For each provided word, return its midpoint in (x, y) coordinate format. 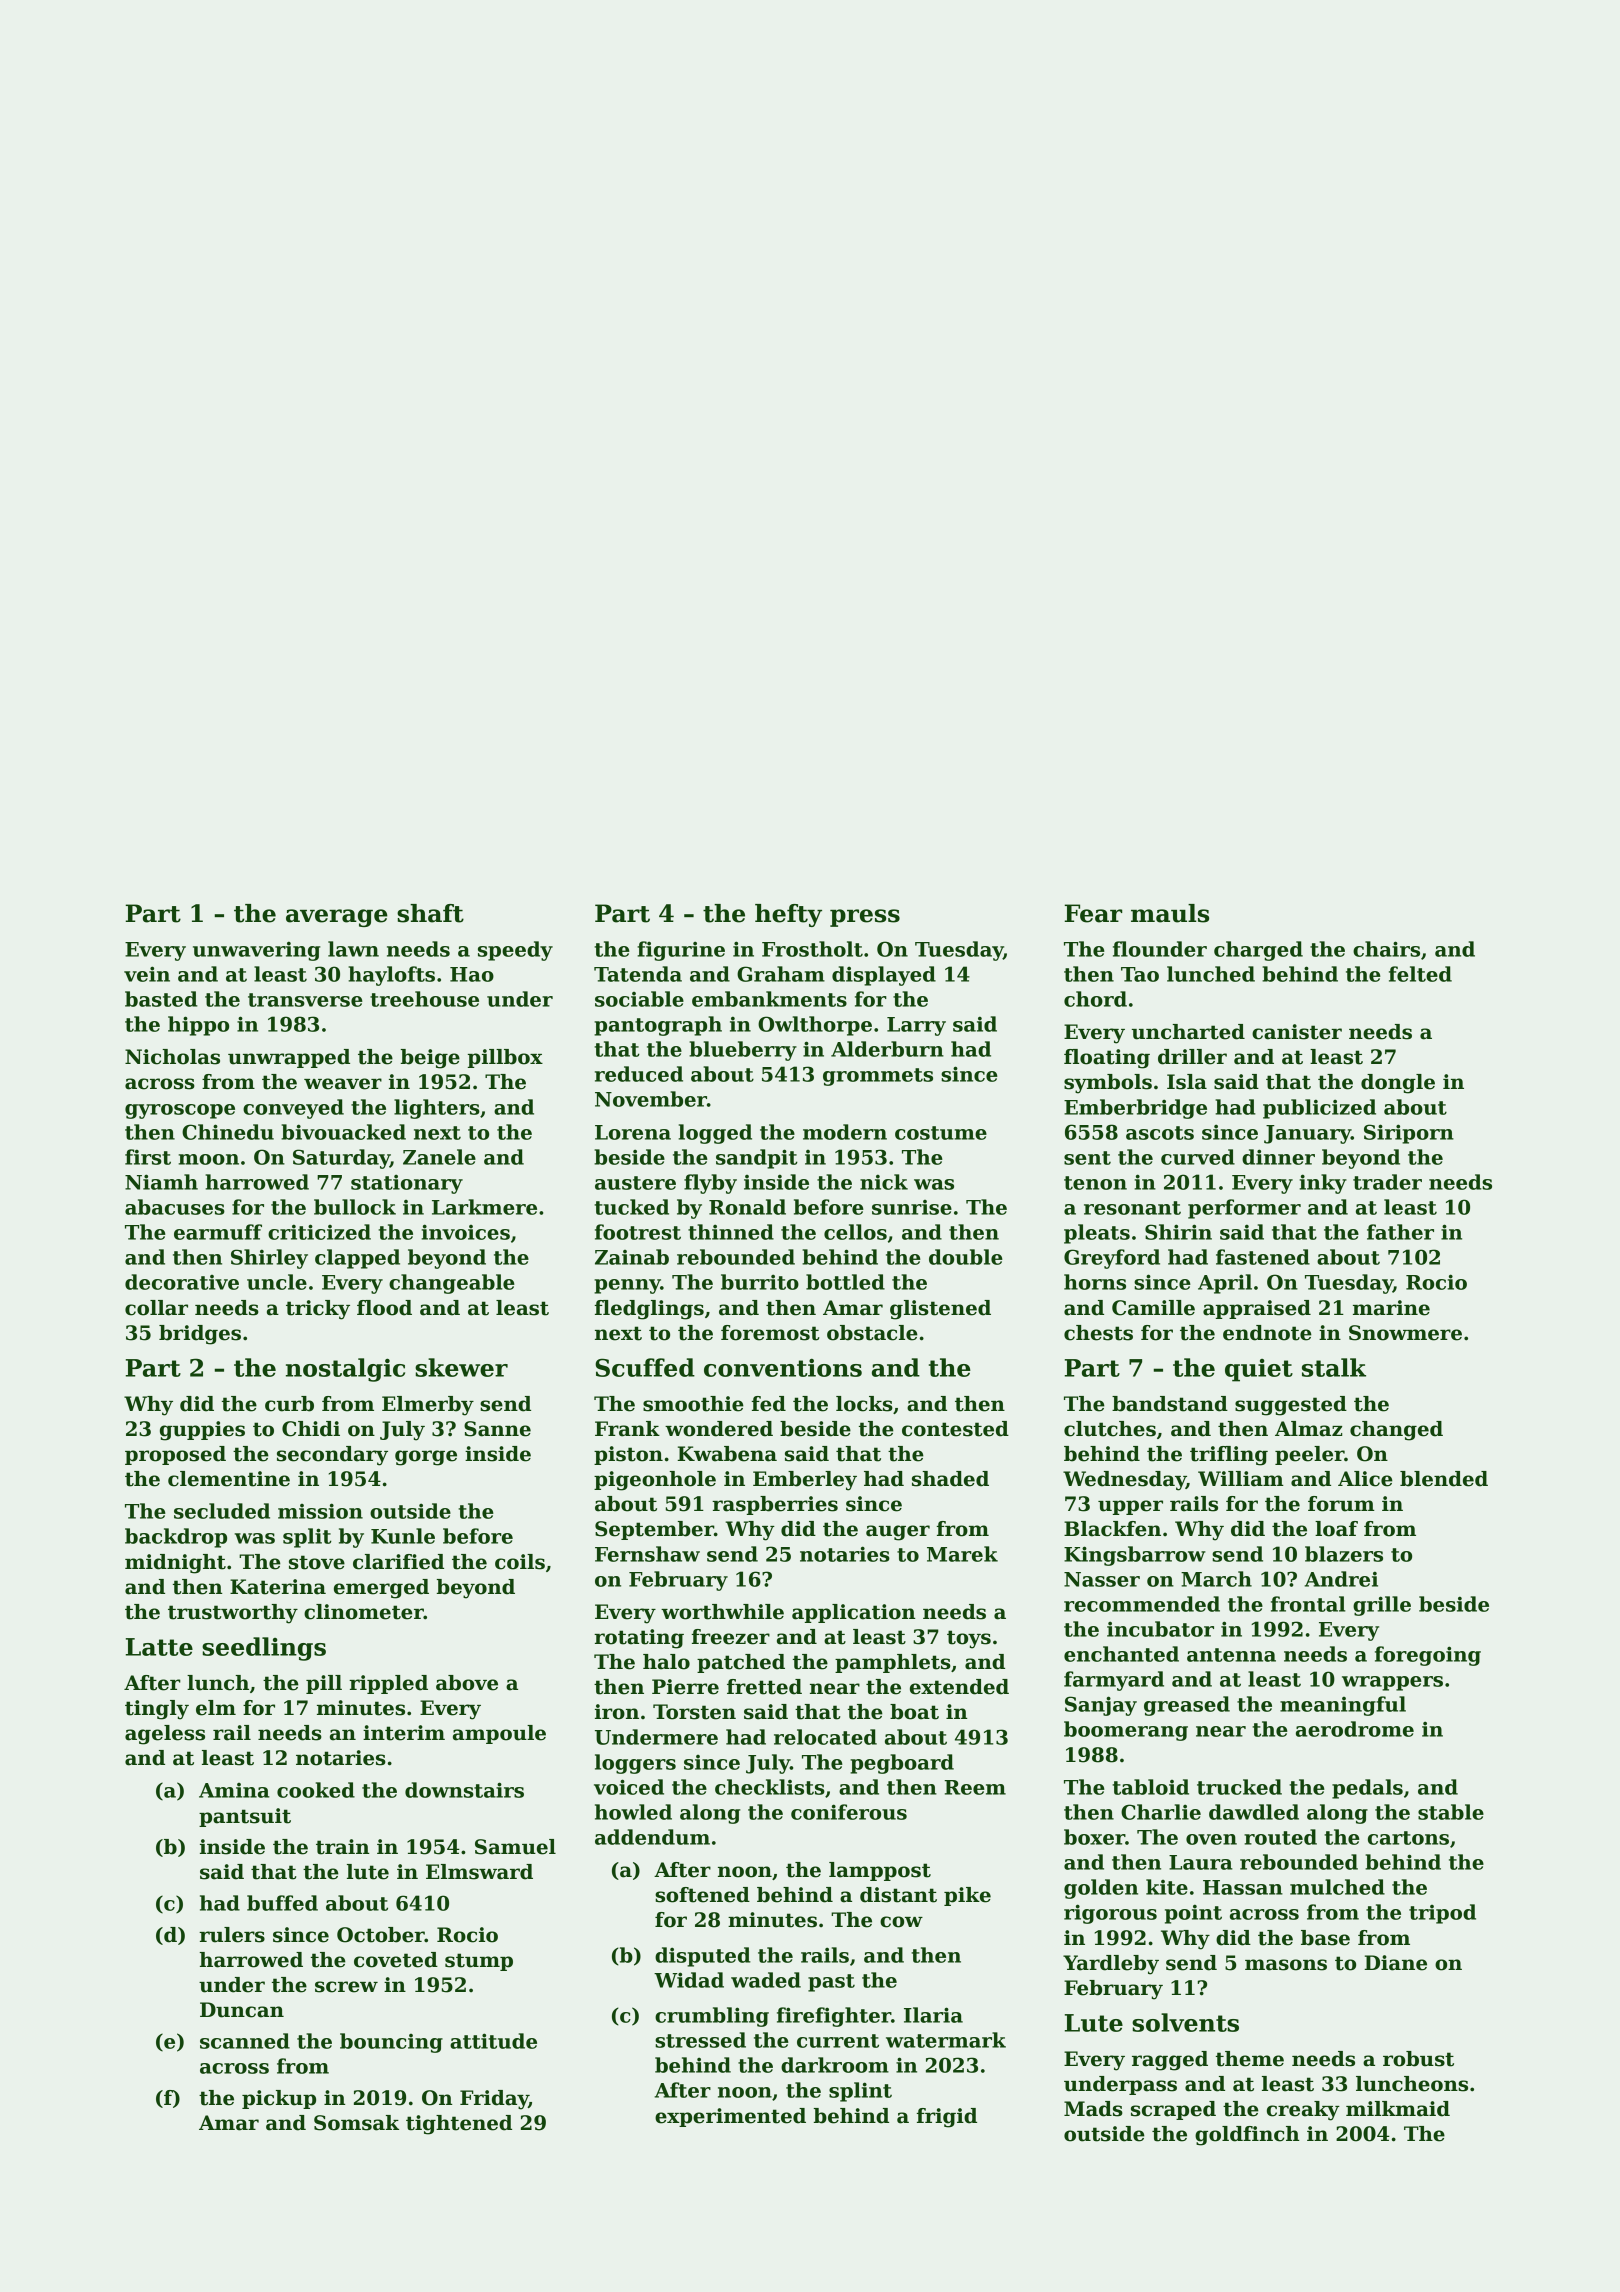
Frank (627, 1429)
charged (1258, 951)
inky (1323, 1184)
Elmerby (428, 1406)
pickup (279, 2099)
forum (1341, 1504)
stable (1451, 1812)
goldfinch (1247, 2136)
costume (941, 1133)
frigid (947, 2118)
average (337, 918)
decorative (182, 1282)
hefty (788, 915)
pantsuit (245, 1817)
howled (633, 1812)
